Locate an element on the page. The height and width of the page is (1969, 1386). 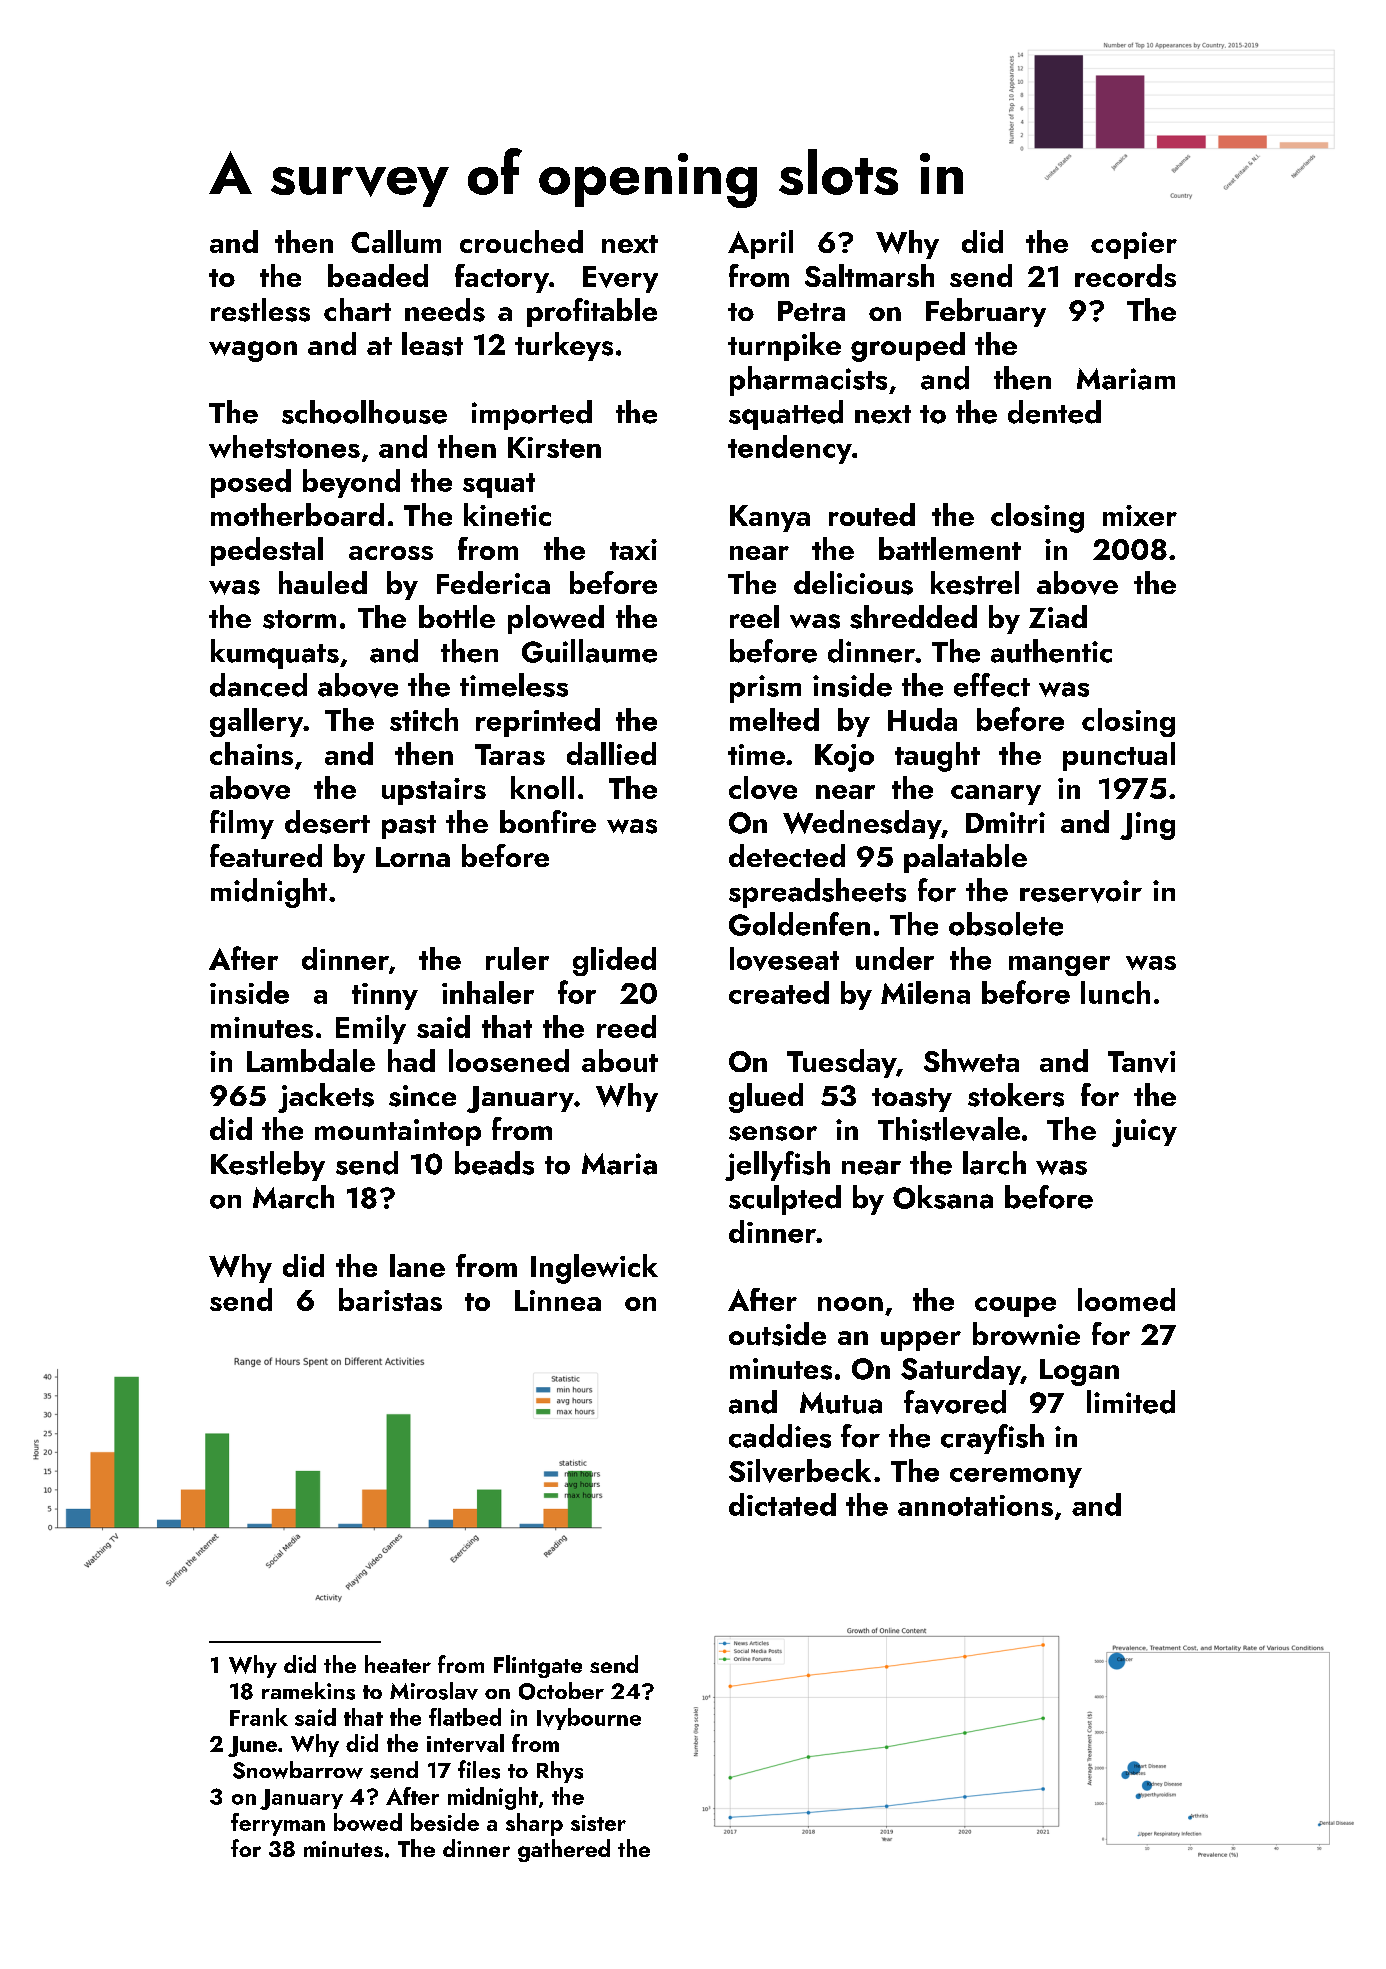
copier is located at coordinates (1134, 245).
